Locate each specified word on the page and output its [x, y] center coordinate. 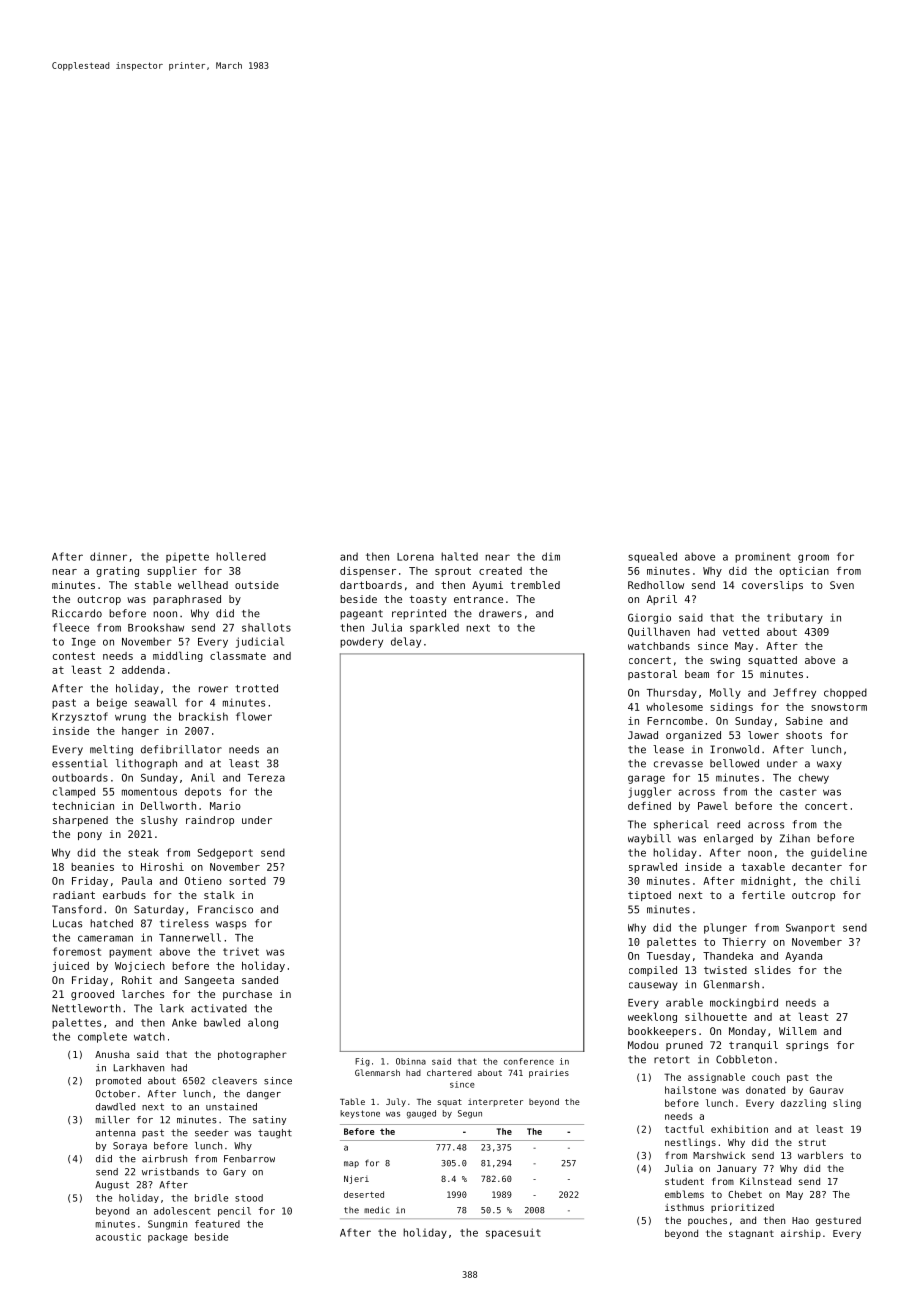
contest [74, 656]
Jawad [643, 735]
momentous [149, 792]
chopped [845, 693]
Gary [234, 1172]
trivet [241, 952]
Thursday [672, 693]
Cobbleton [744, 1059]
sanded [260, 980]
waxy [829, 765]
